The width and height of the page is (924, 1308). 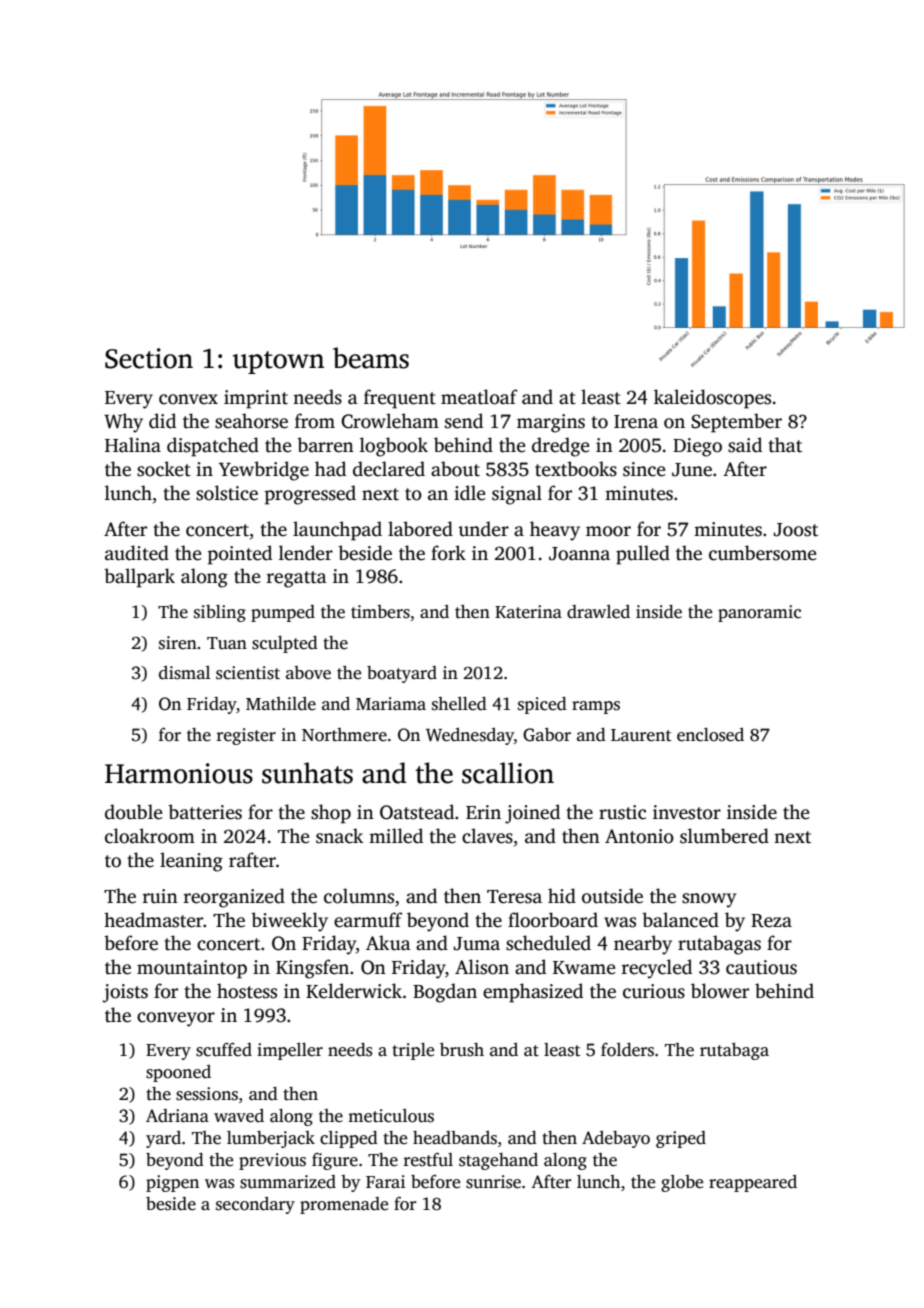 What do you see at coordinates (184, 673) in the page?
I see `dismal` at bounding box center [184, 673].
